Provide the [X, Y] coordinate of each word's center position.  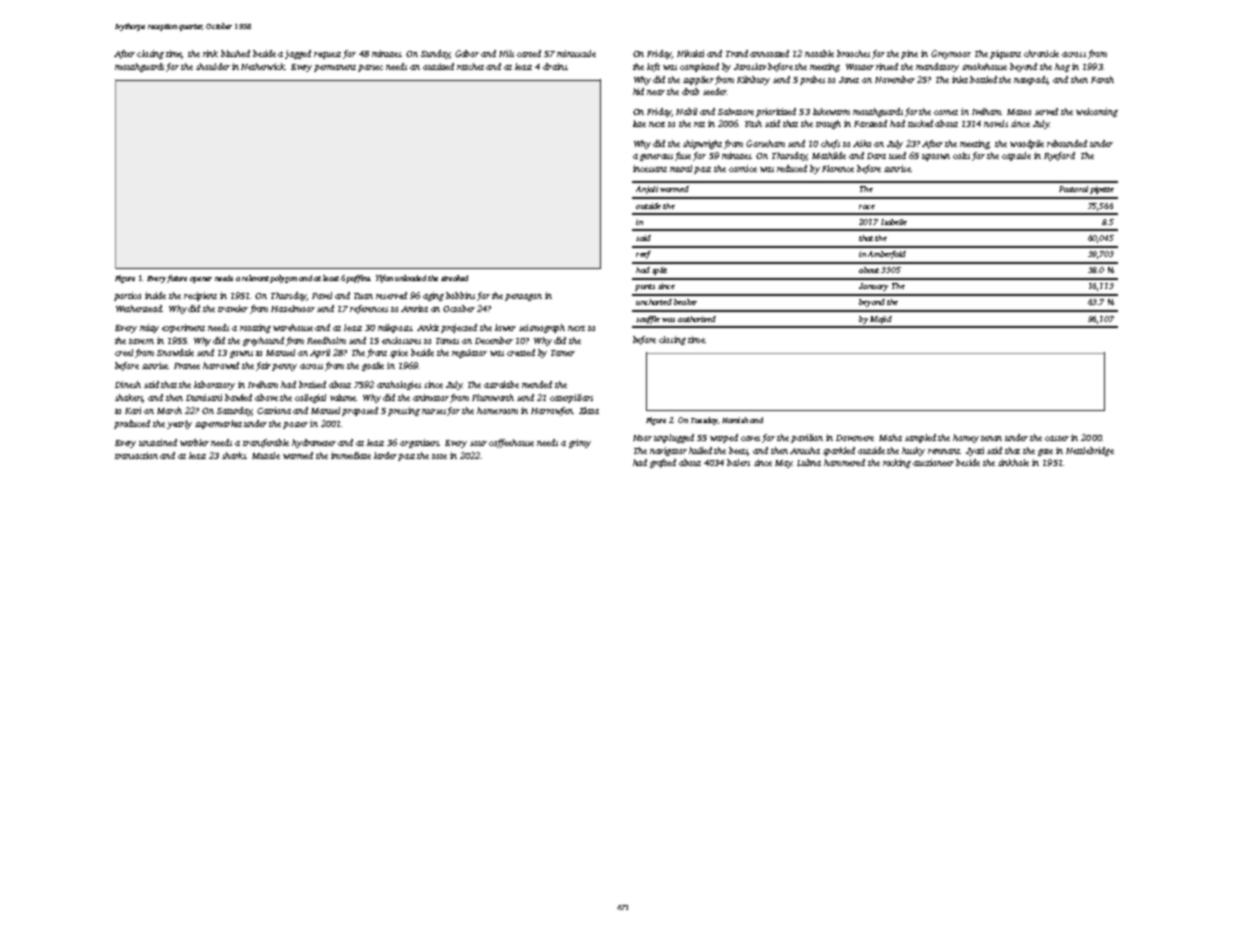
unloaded [410, 278]
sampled [920, 438]
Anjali [647, 190]
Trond [737, 53]
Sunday [435, 54]
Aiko [862, 143]
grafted [663, 463]
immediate [351, 455]
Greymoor [950, 54]
